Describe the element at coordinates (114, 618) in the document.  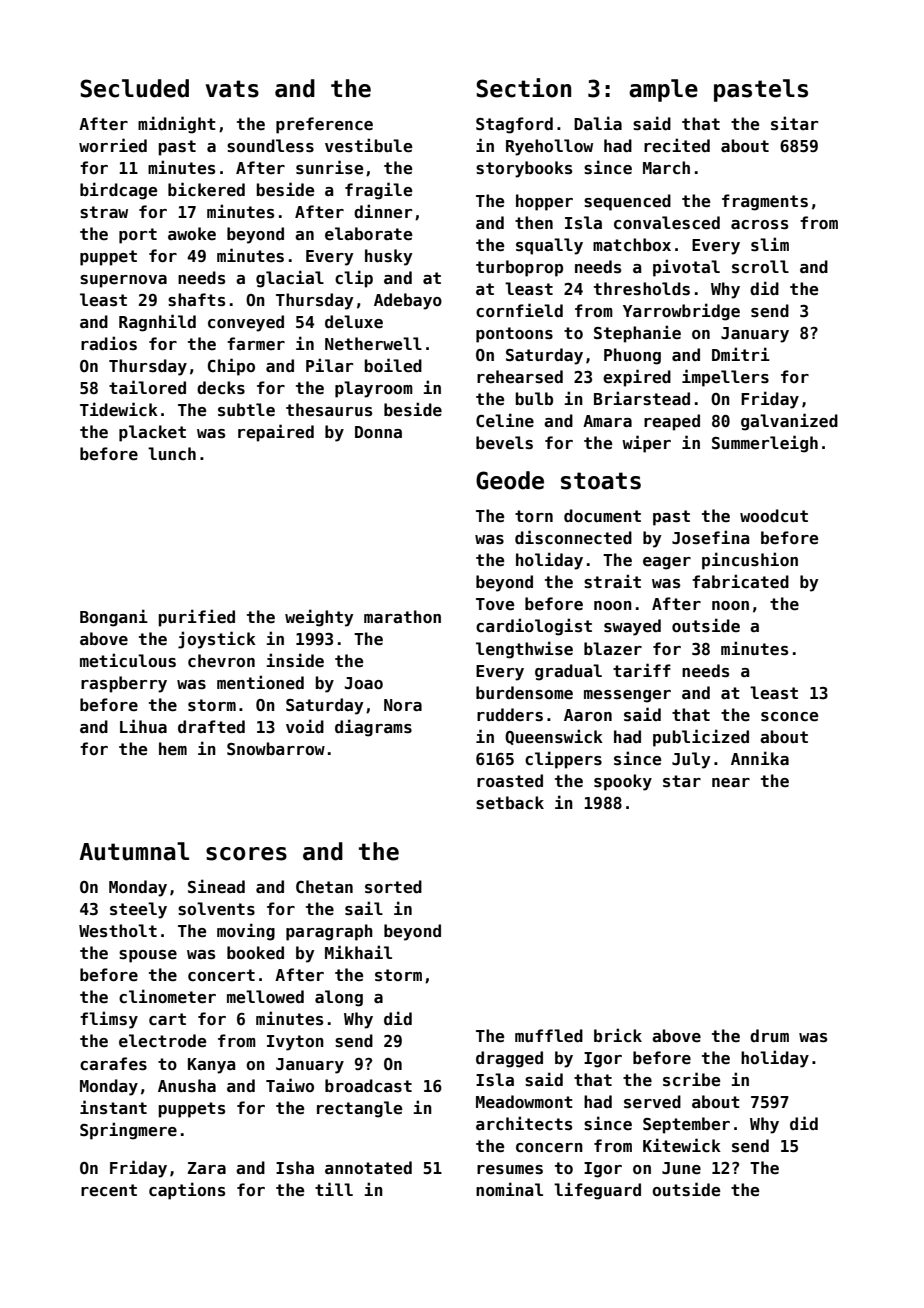
I see `Bongani` at that location.
